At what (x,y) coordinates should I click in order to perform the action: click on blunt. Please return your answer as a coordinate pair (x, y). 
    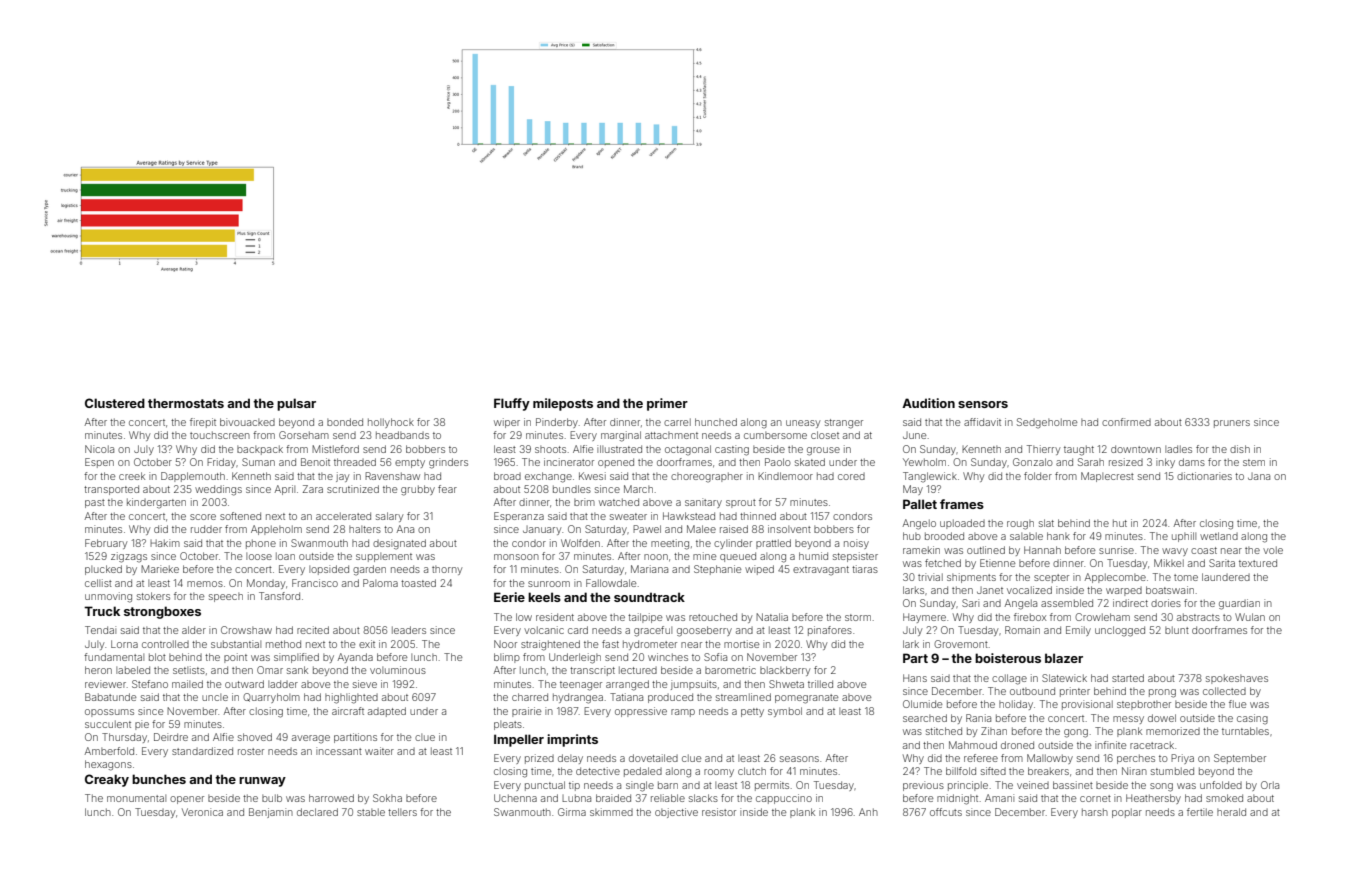
    Looking at the image, I should click on (1177, 630).
